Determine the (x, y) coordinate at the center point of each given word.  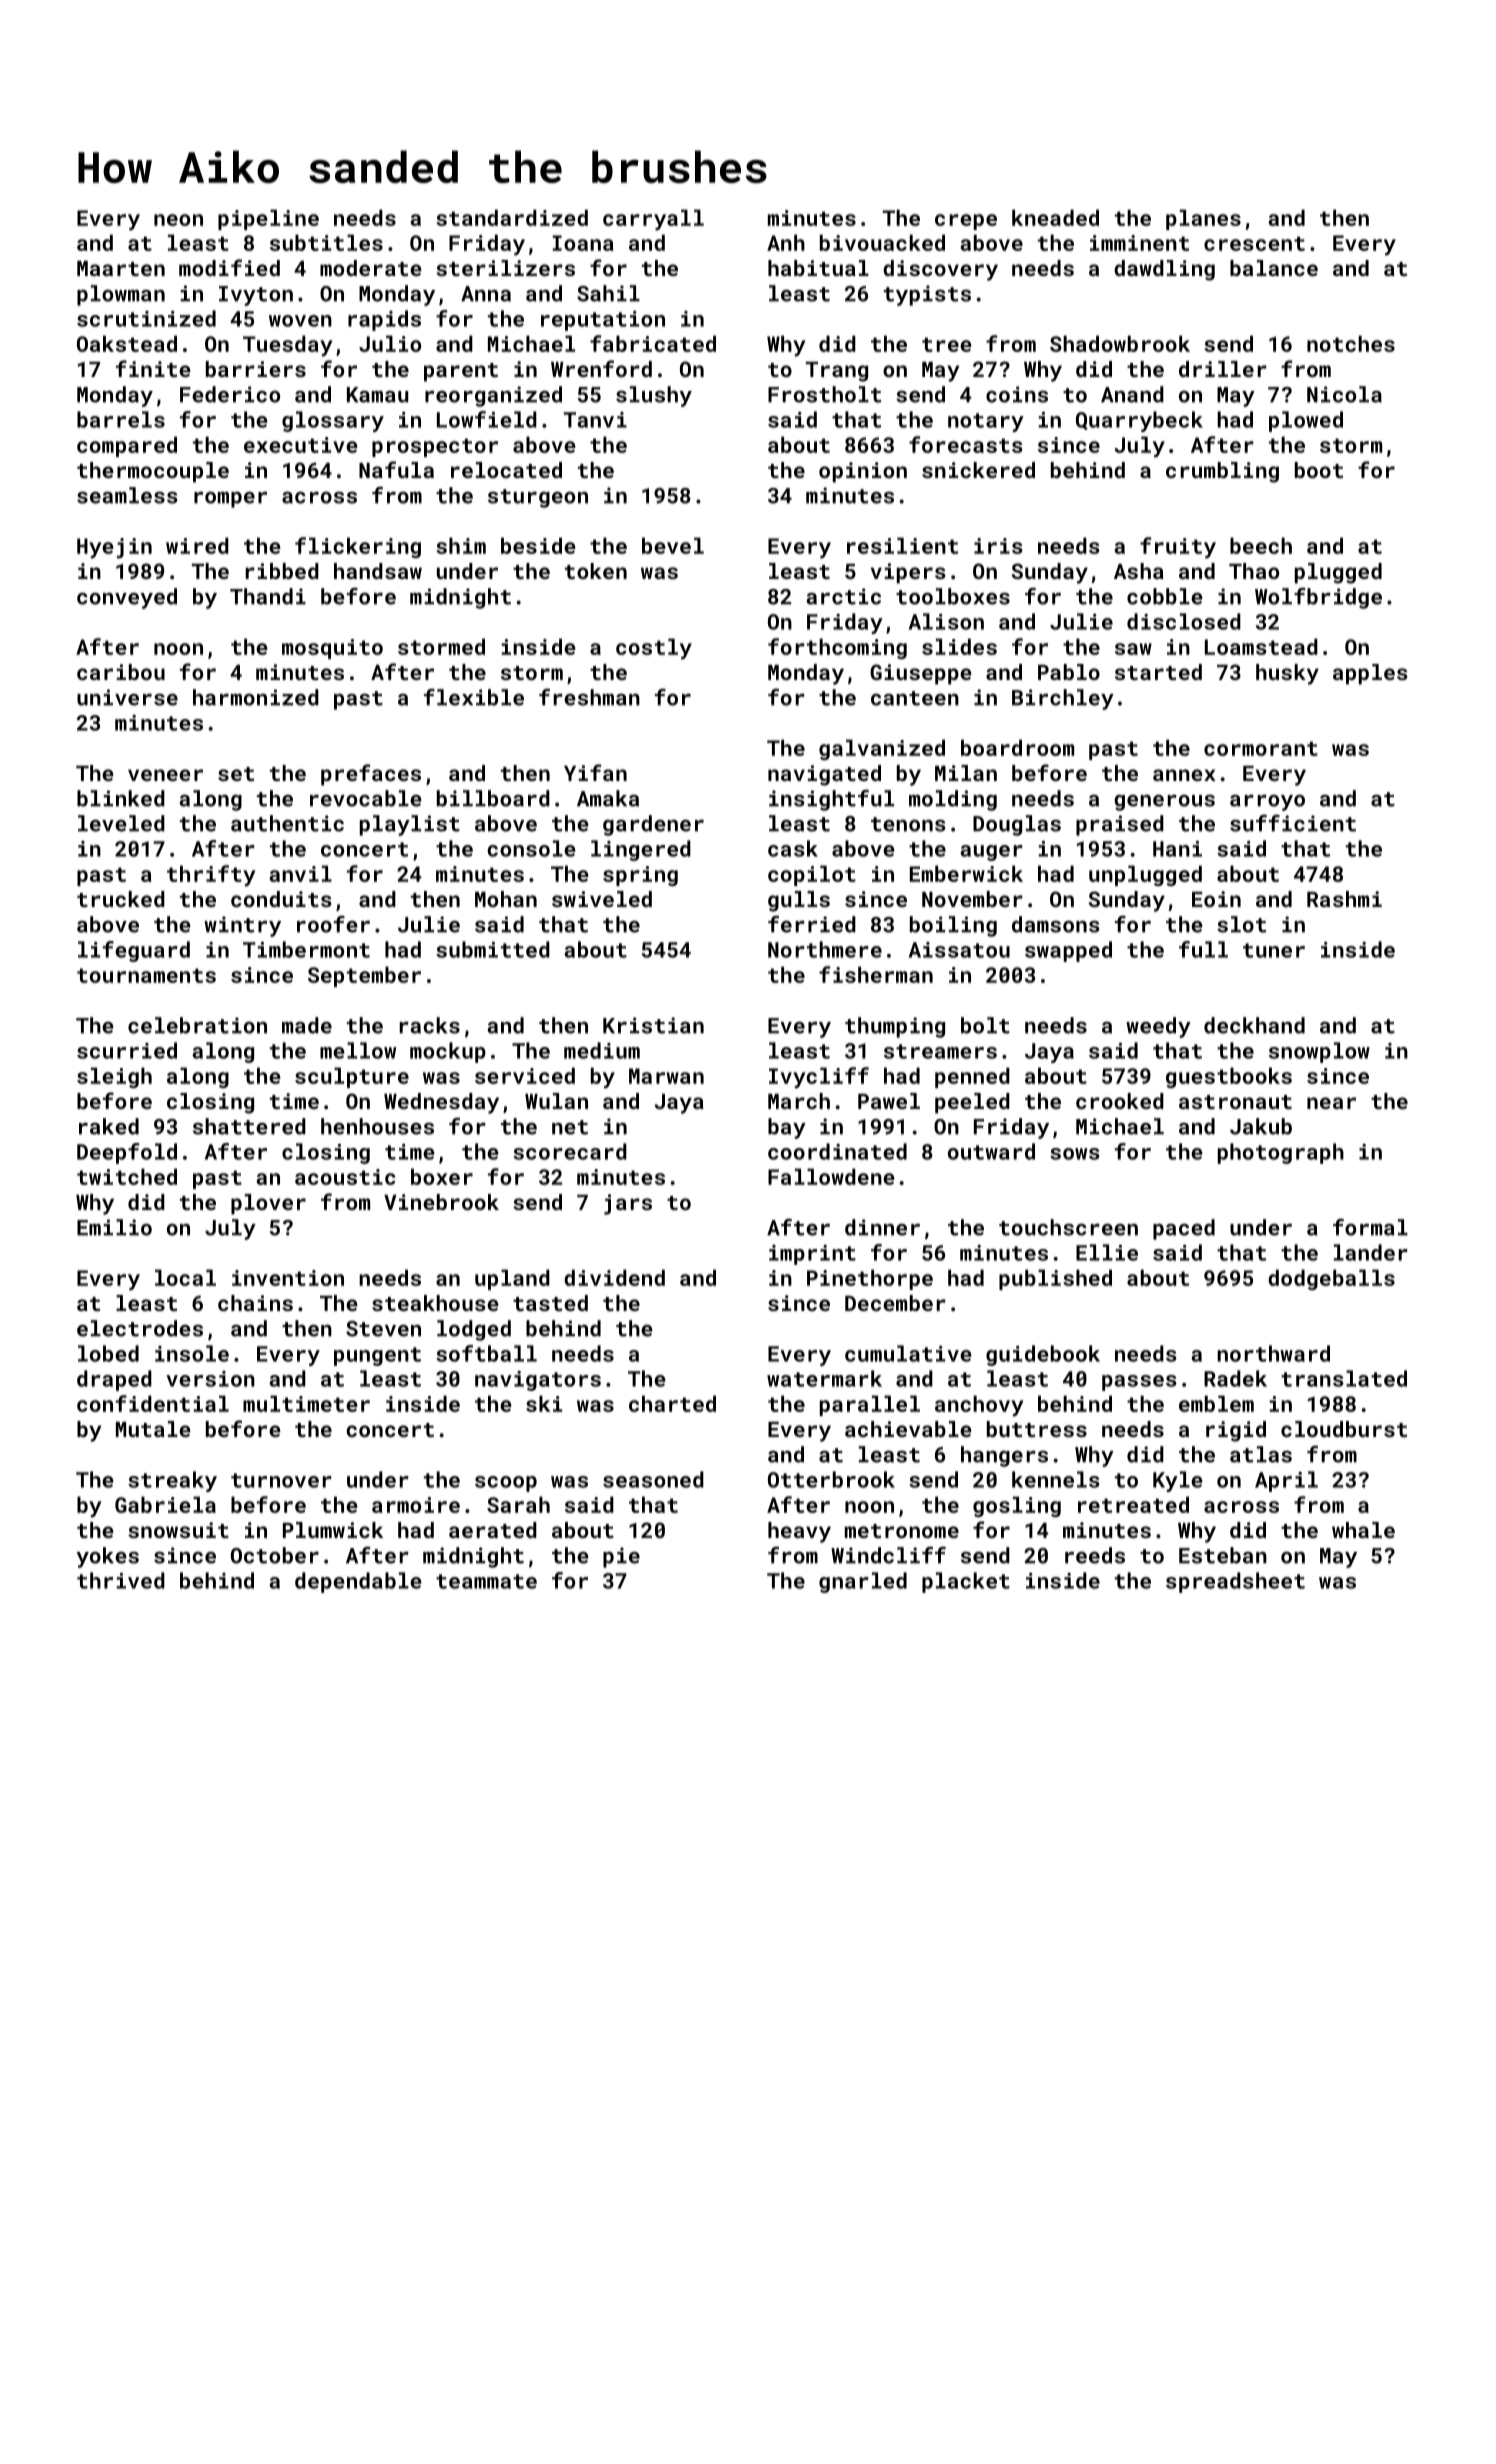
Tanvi (595, 420)
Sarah (518, 1504)
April (1286, 1481)
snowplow (1319, 1052)
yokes (108, 1557)
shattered (249, 1126)
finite (153, 368)
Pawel (889, 1101)
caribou (121, 672)
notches (1351, 343)
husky (1287, 674)
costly (654, 649)
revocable (366, 798)
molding (953, 800)
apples (1370, 674)
